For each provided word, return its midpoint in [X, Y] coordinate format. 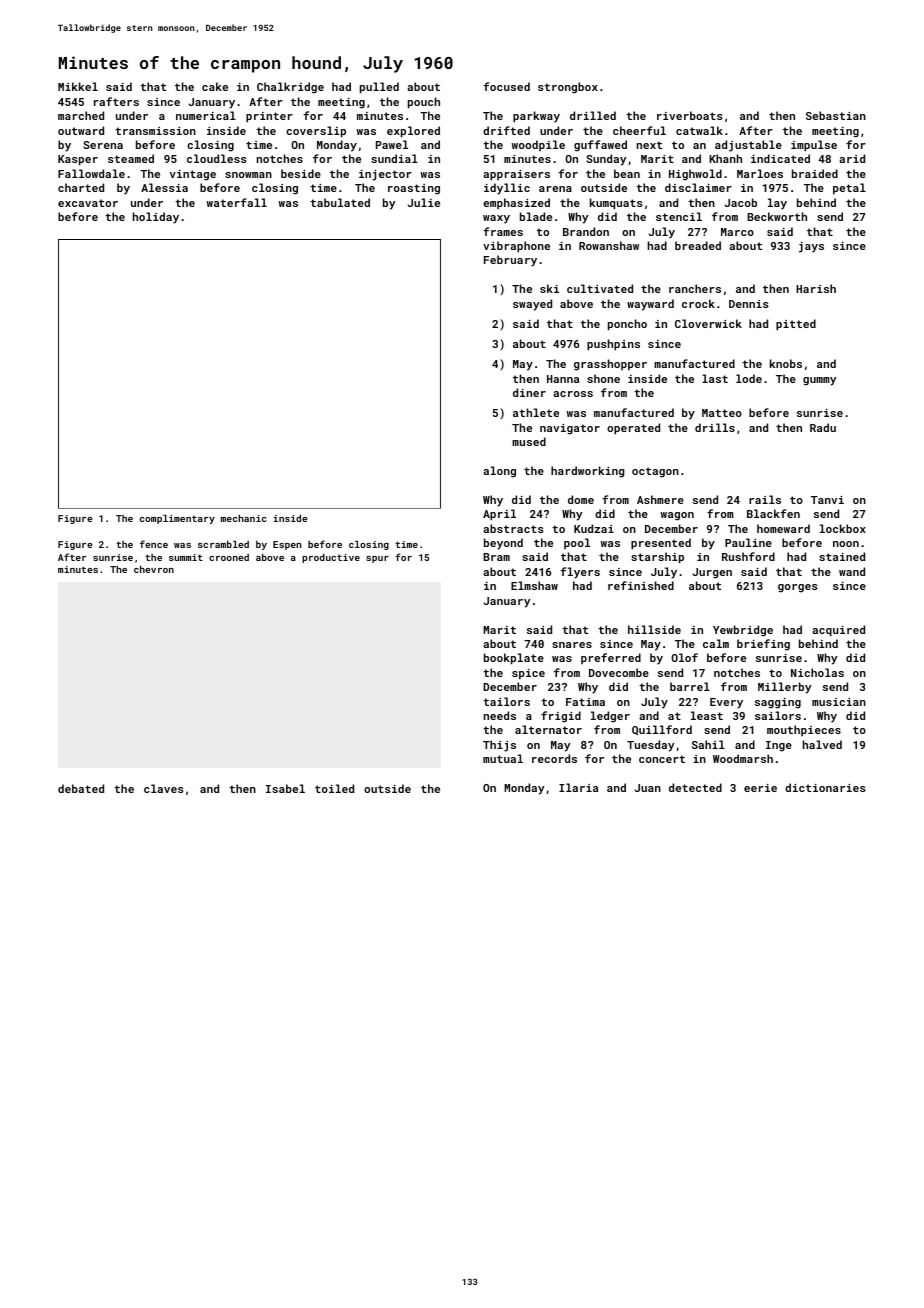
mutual [503, 758]
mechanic [243, 518]
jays [811, 247]
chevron [154, 569]
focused [506, 86]
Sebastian [836, 115]
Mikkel [78, 86]
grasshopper [610, 365]
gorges [798, 588]
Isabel [285, 788]
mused [529, 441]
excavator [88, 203]
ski [549, 288]
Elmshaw [534, 585]
